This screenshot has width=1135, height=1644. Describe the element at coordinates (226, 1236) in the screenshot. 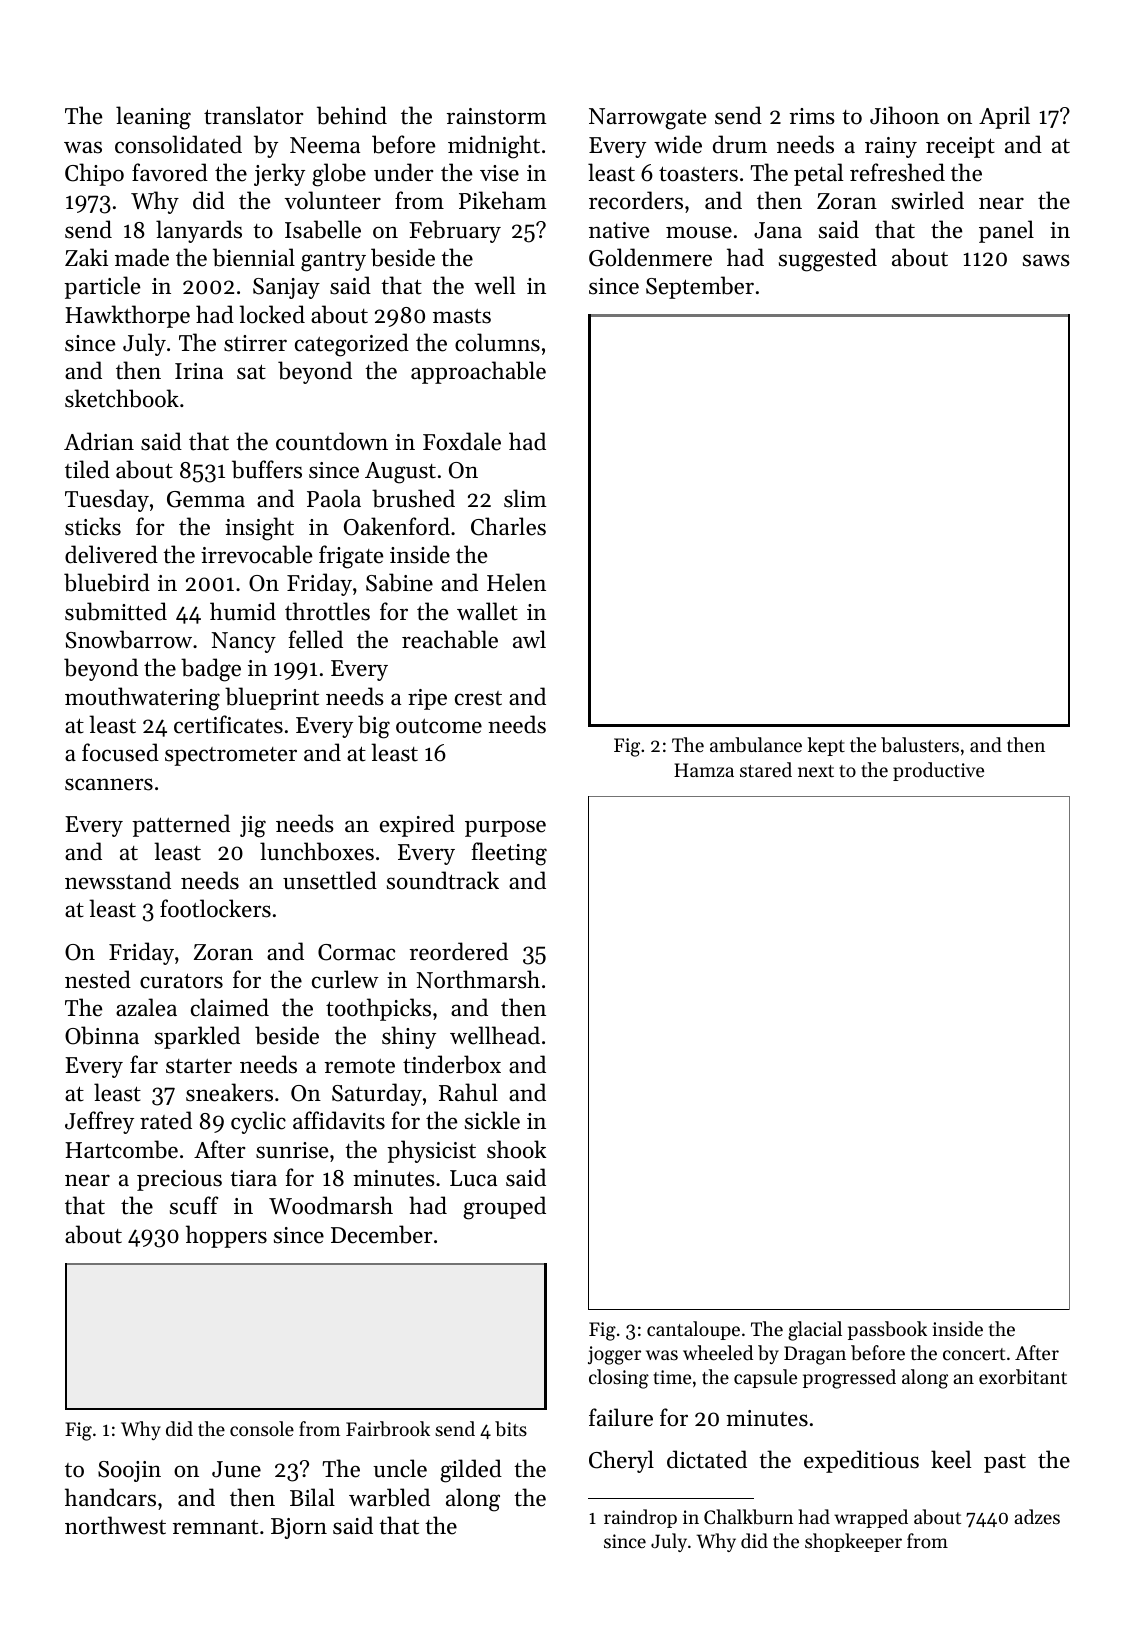

I see `hoppers` at that location.
